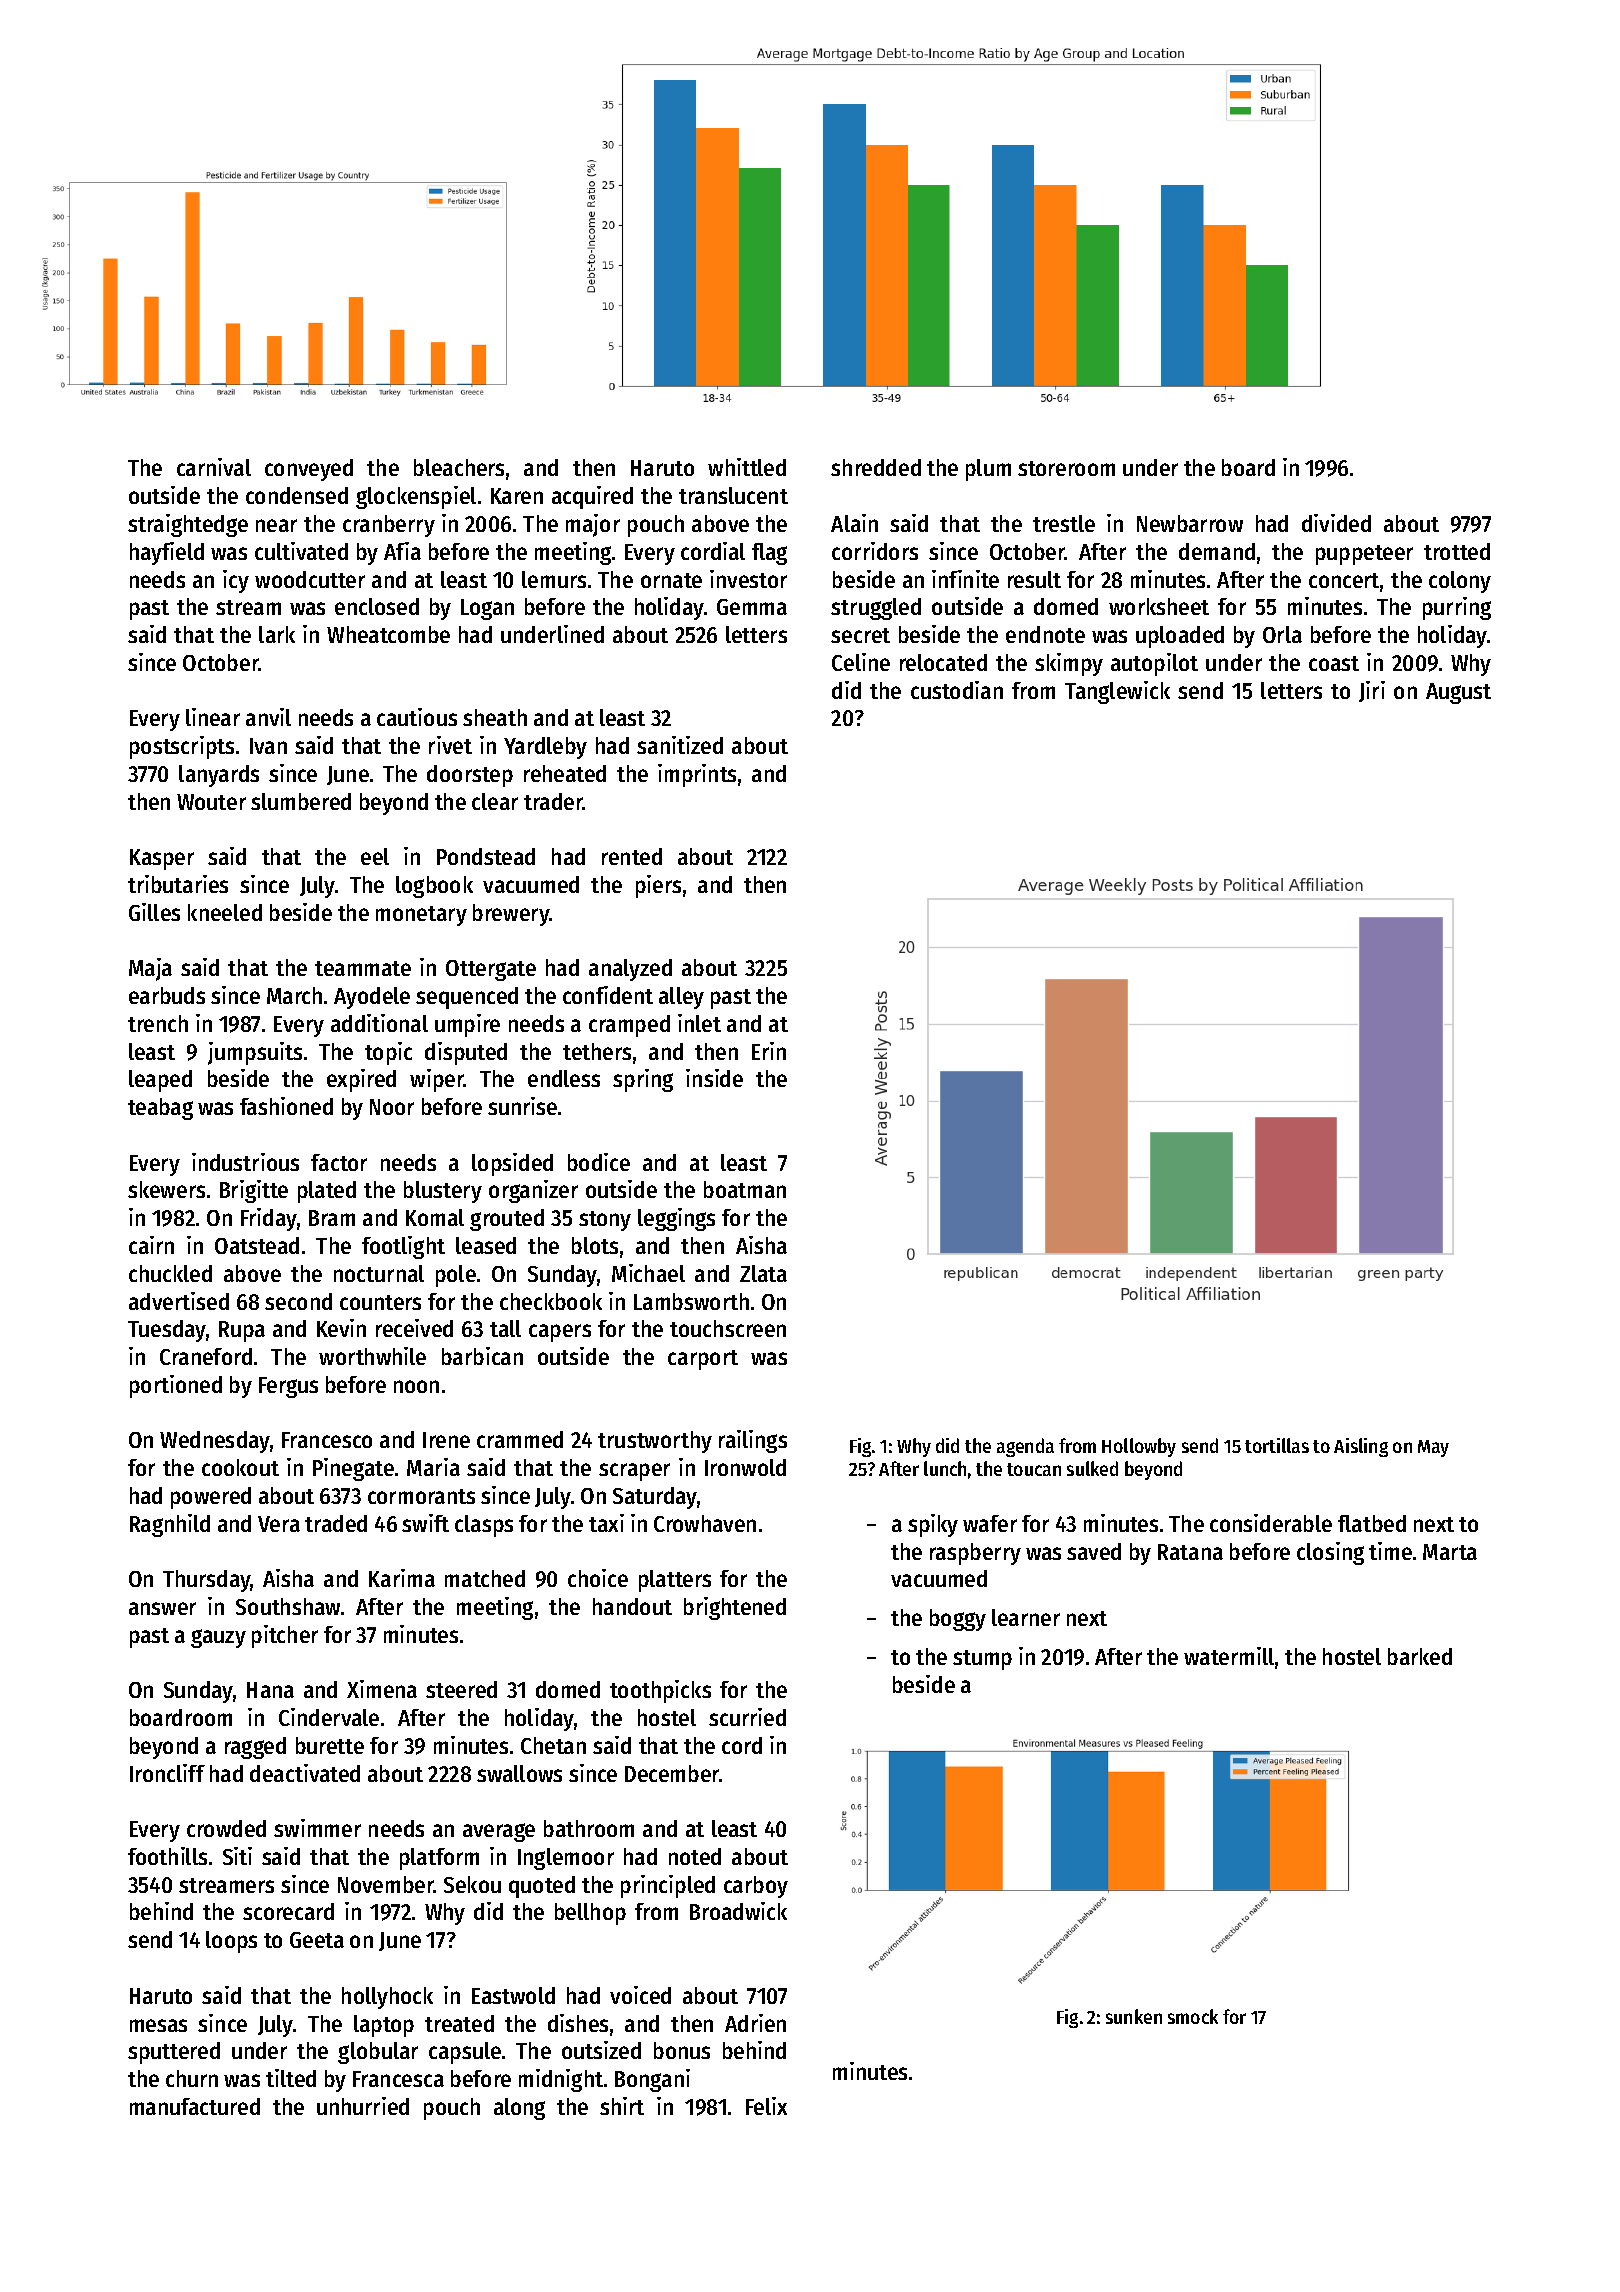 This document has width=1620, height=2292. What do you see at coordinates (747, 467) in the document?
I see `whittled` at bounding box center [747, 467].
